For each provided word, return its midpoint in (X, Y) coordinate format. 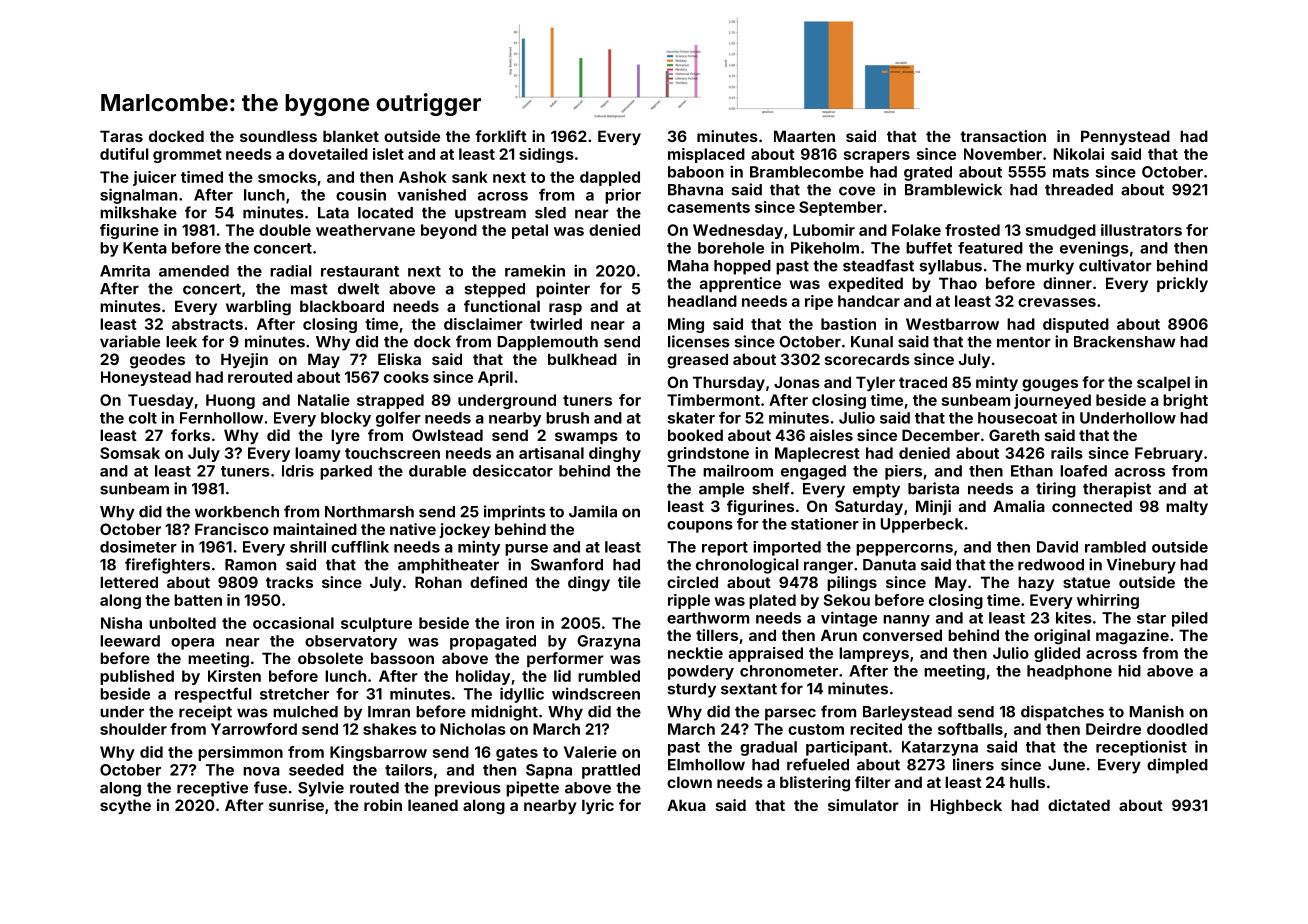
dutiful (124, 154)
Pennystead (1125, 137)
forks (190, 435)
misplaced (706, 155)
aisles (831, 435)
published (137, 677)
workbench (237, 512)
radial (291, 271)
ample (721, 490)
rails (1067, 453)
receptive (212, 789)
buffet (929, 248)
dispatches (1062, 713)
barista (933, 488)
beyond (449, 231)
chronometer (789, 671)
